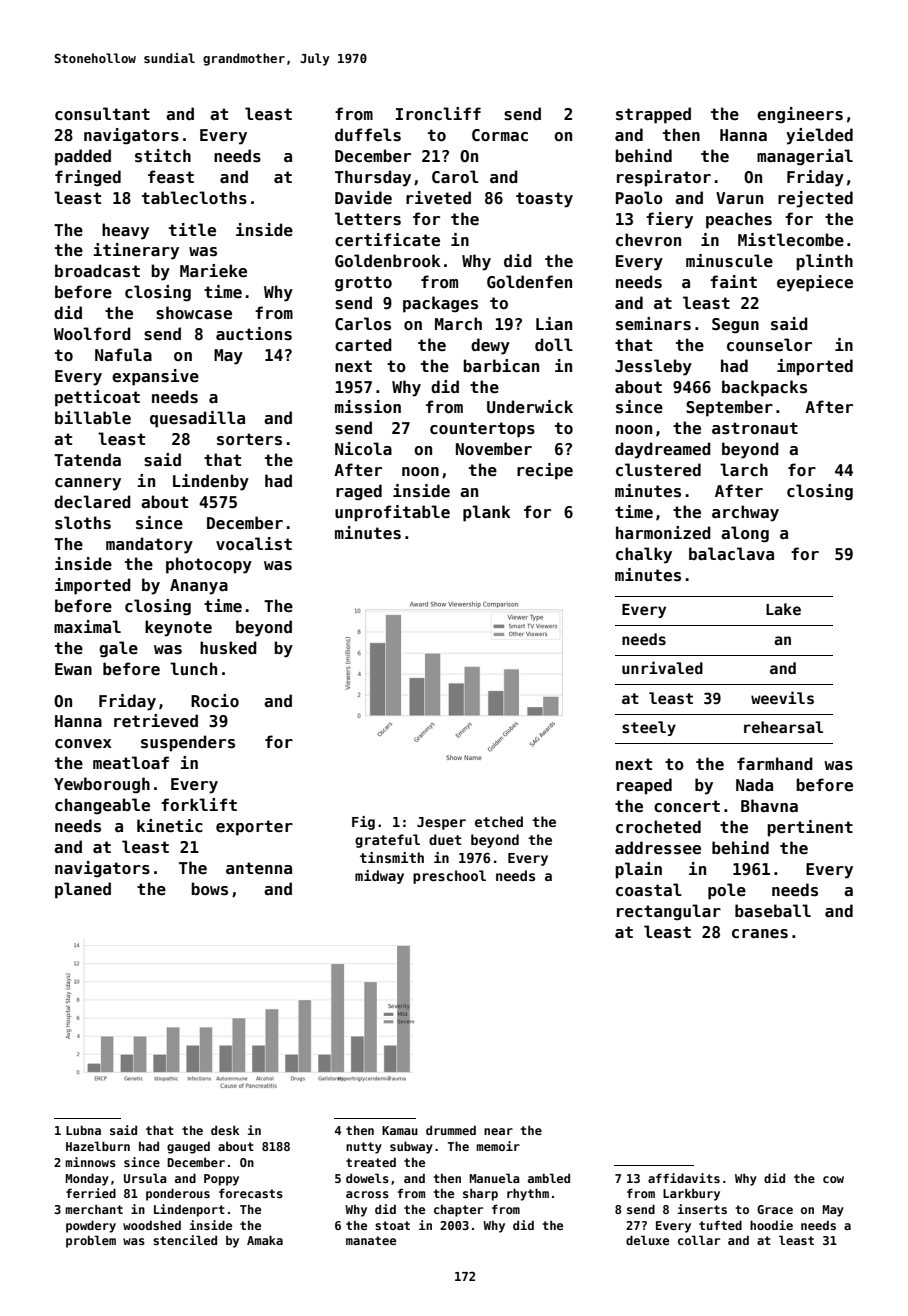  Describe the element at coordinates (663, 533) in the screenshot. I see `harmonized` at that location.
